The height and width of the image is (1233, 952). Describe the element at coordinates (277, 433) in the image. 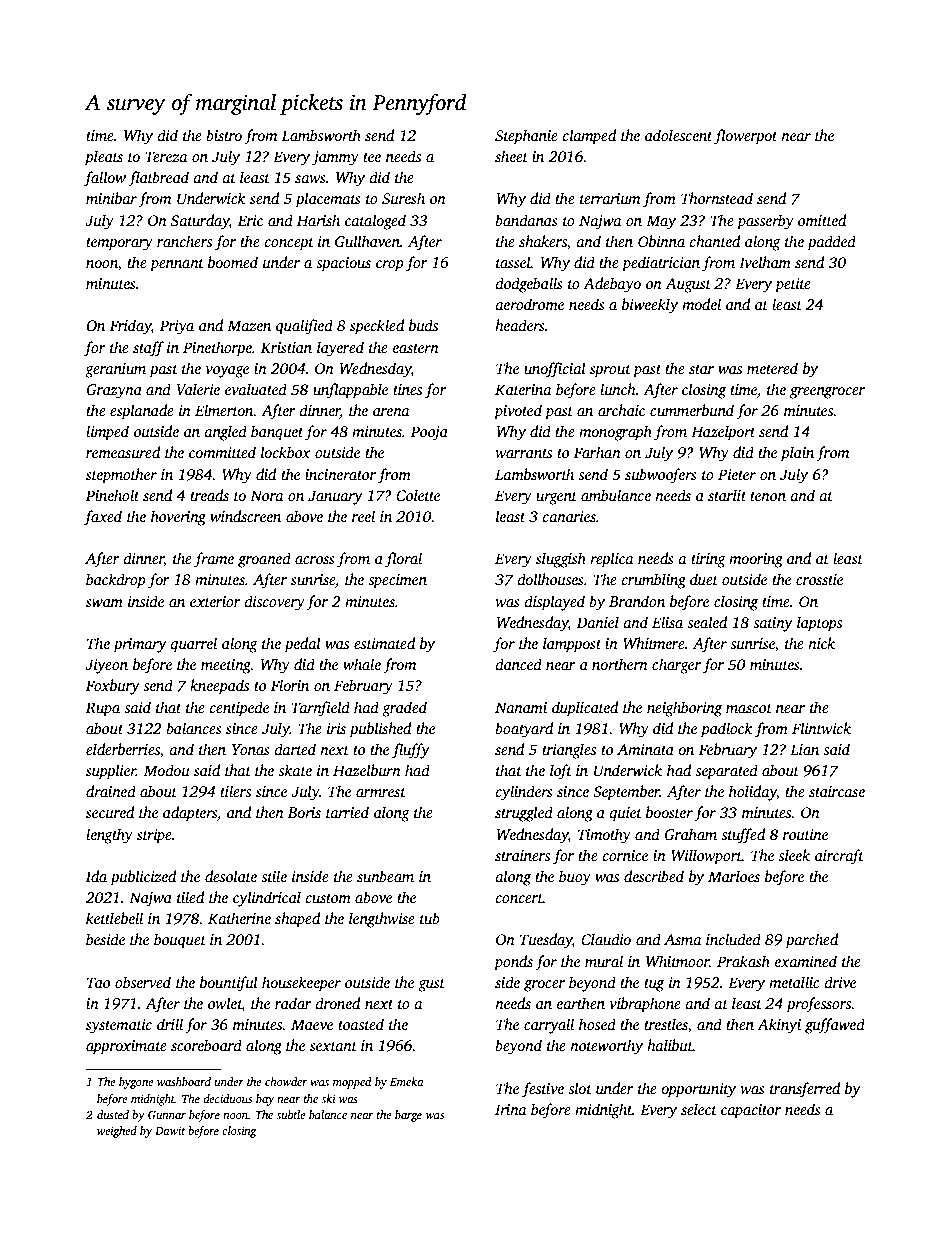

I see `banquet` at that location.
